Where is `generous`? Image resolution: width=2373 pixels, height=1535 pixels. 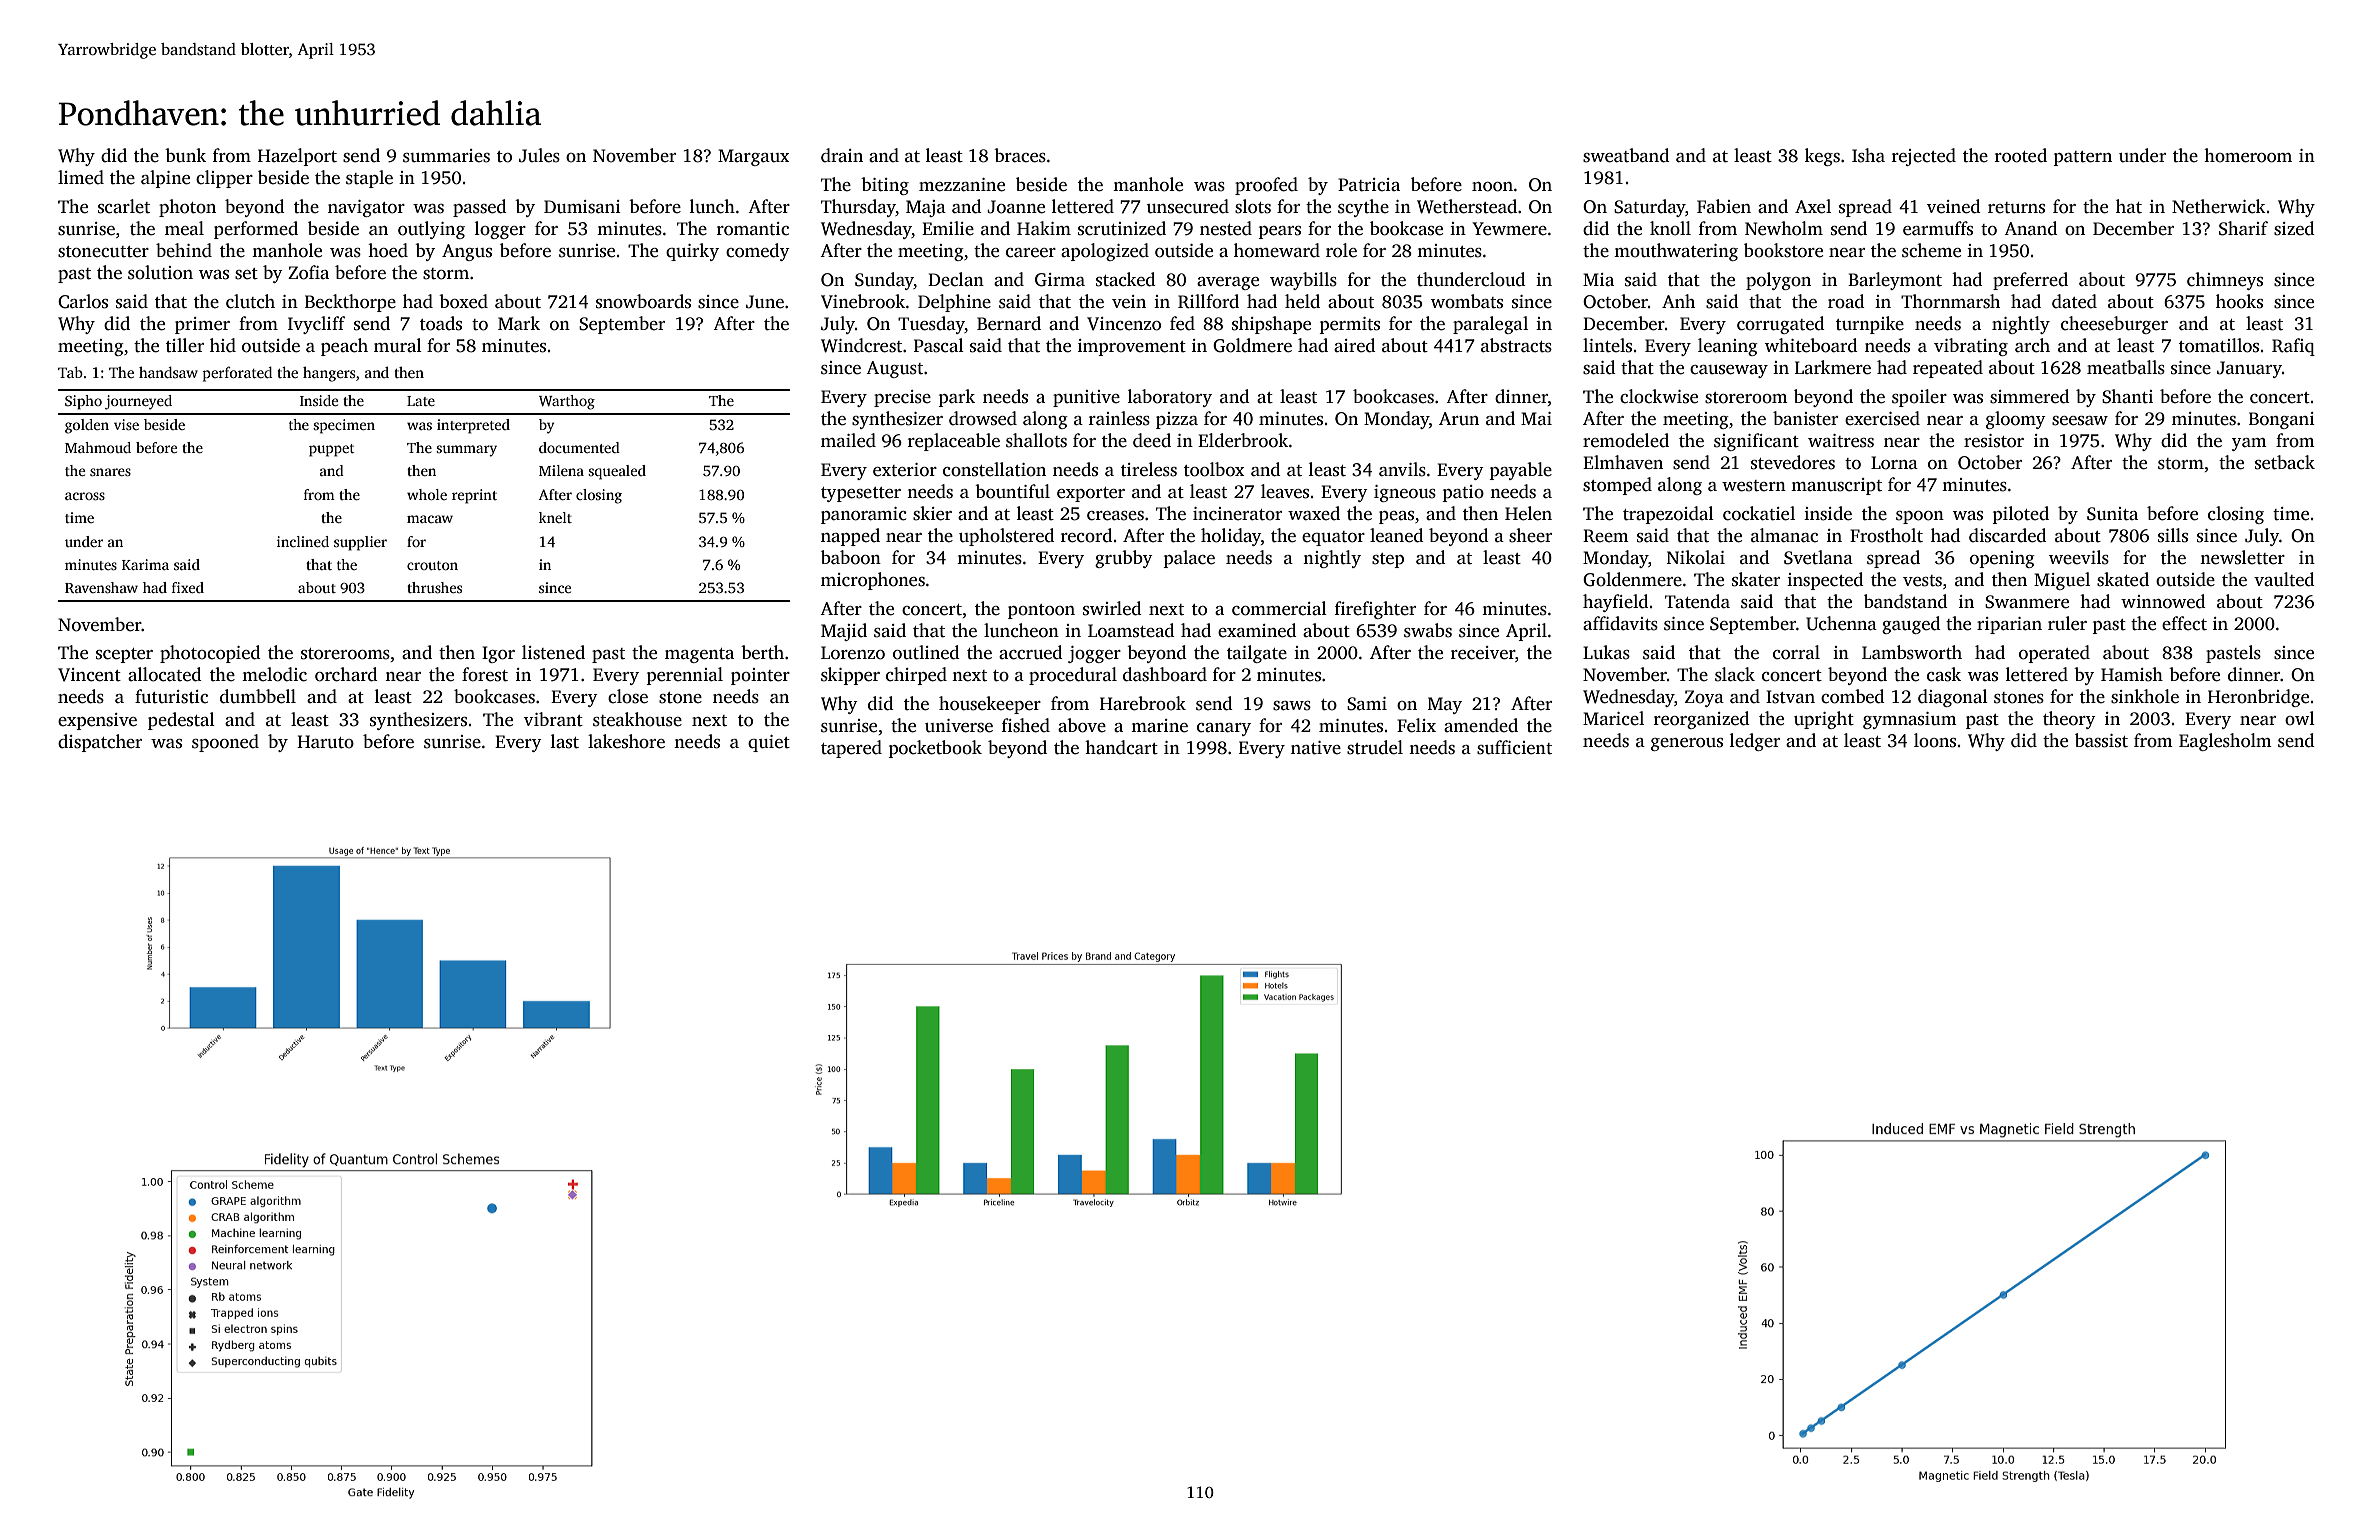
generous is located at coordinates (1687, 744).
